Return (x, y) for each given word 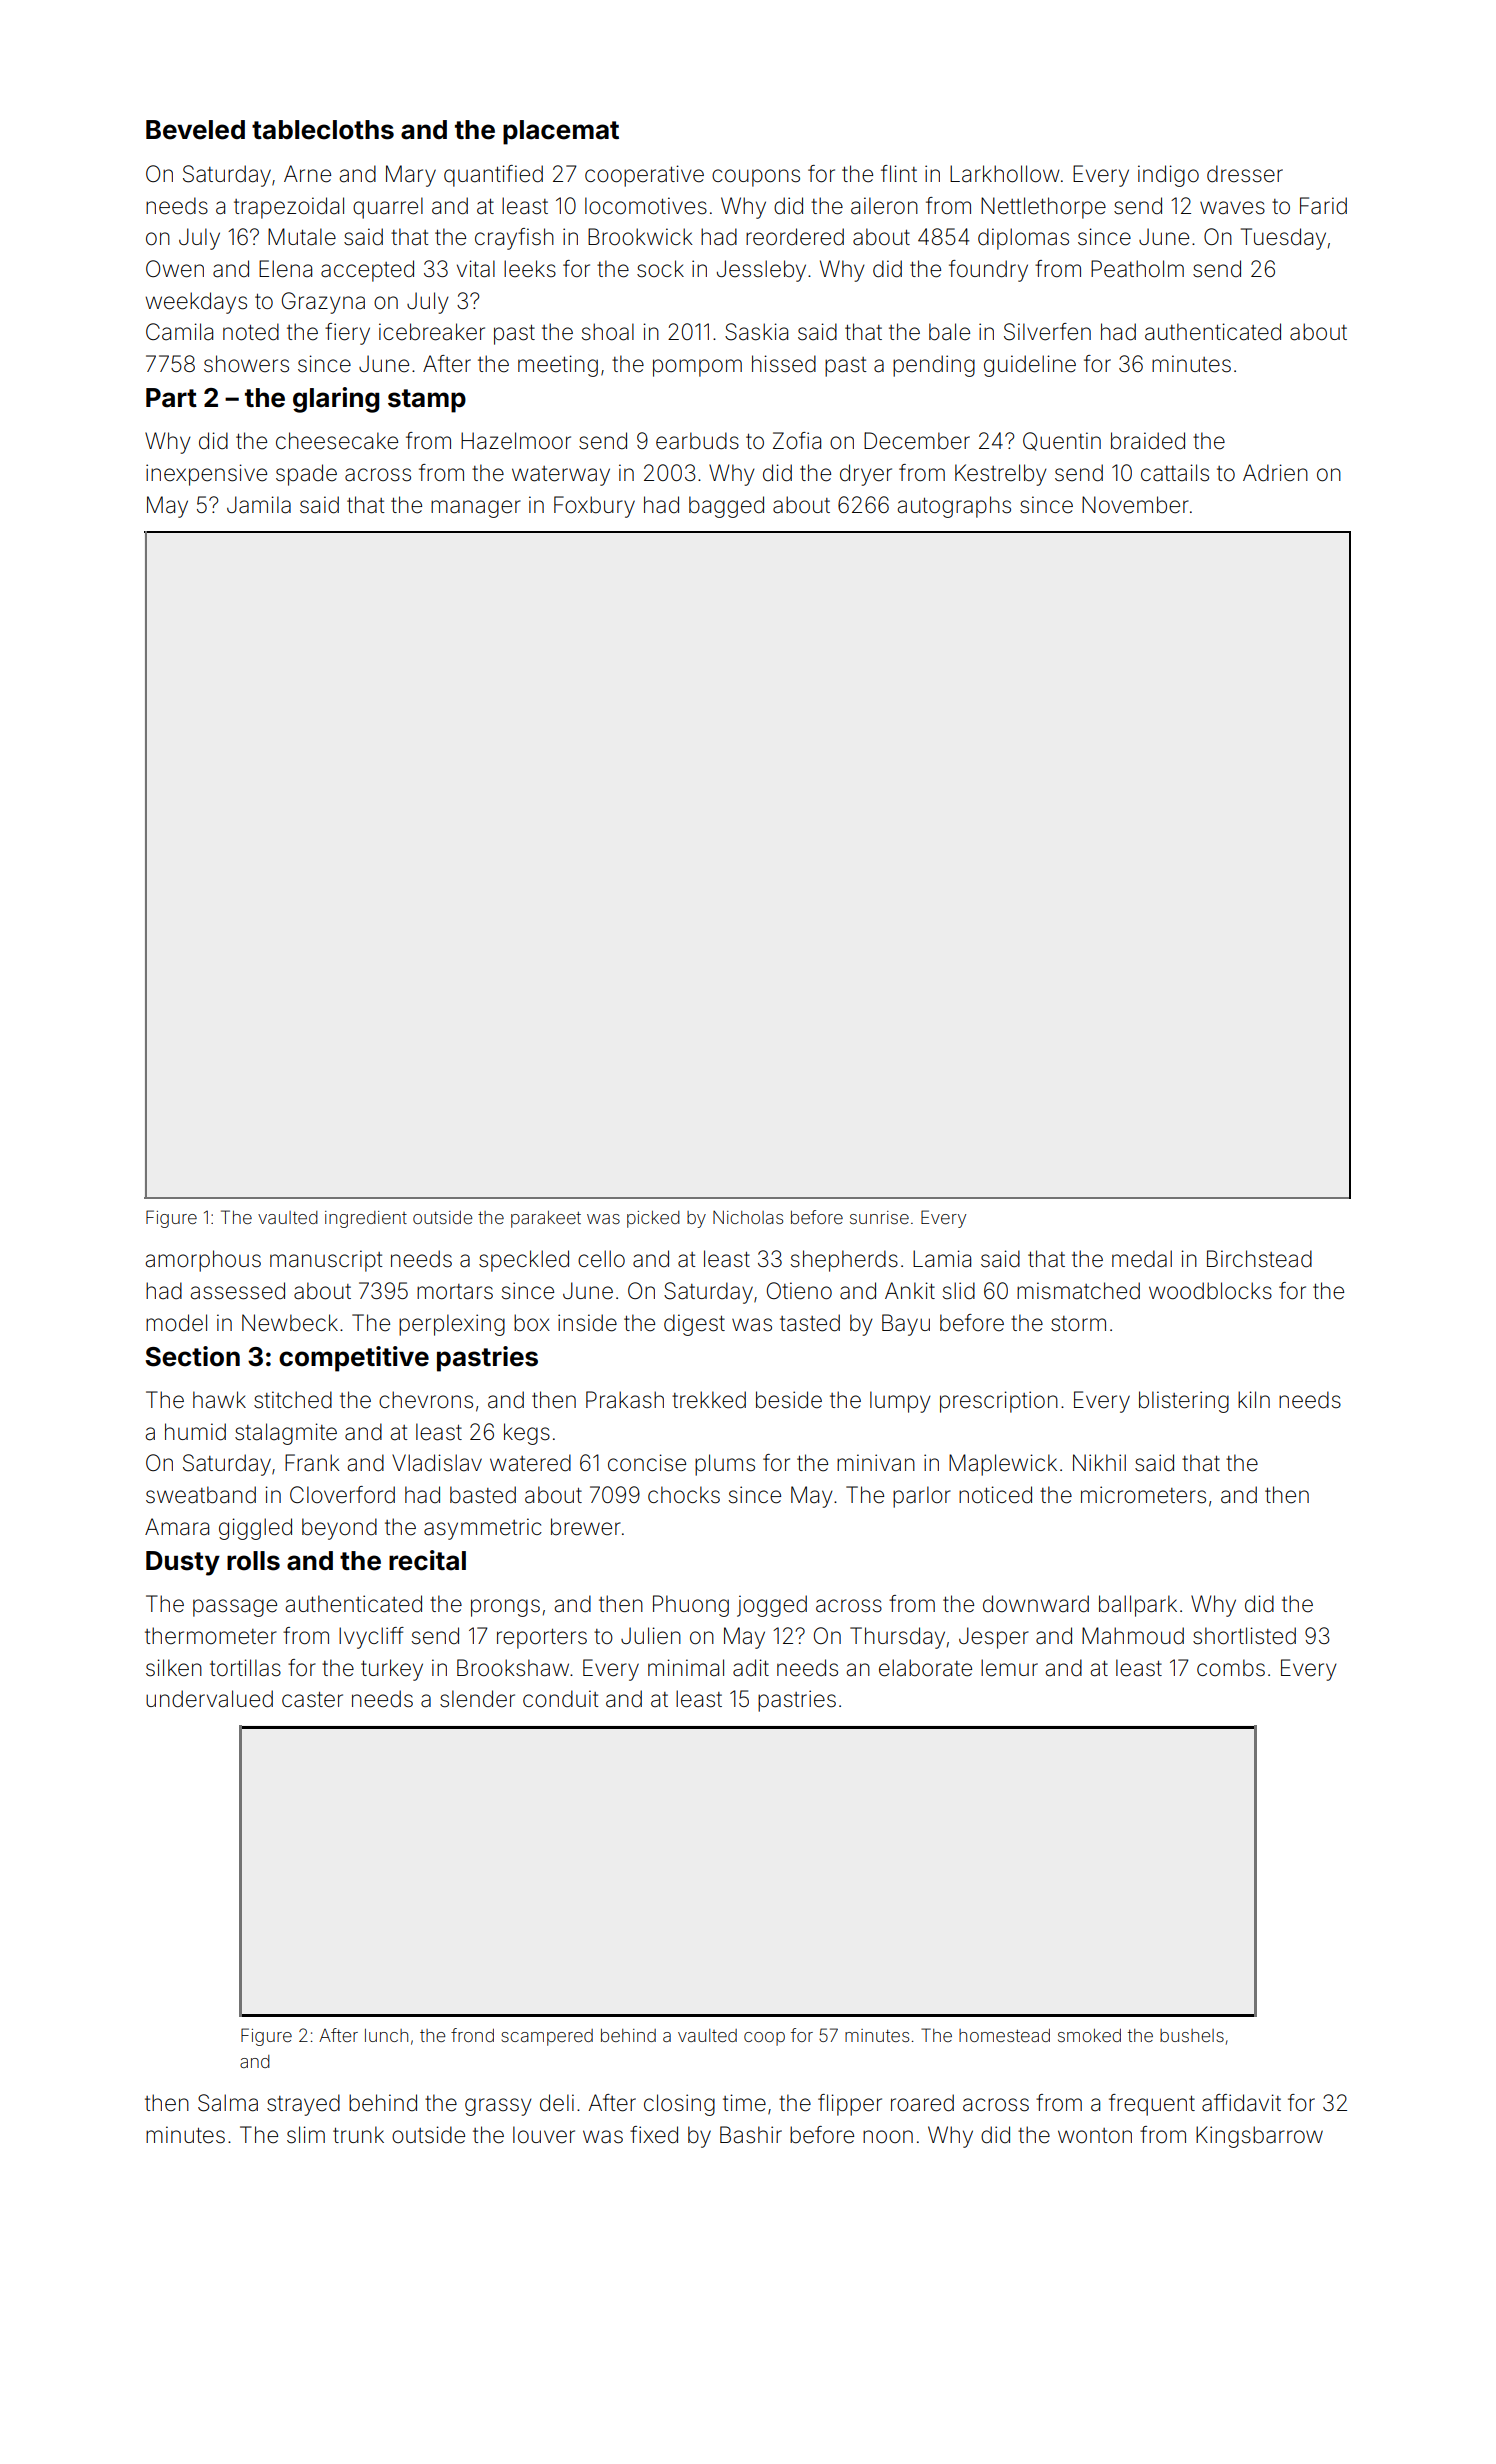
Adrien (1275, 473)
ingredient (366, 1219)
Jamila (259, 505)
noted (251, 332)
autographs (954, 507)
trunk (358, 2134)
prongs (505, 1608)
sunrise (879, 1217)
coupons (756, 178)
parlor (922, 1497)
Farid (1323, 206)
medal (1142, 1259)
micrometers (1143, 1495)
